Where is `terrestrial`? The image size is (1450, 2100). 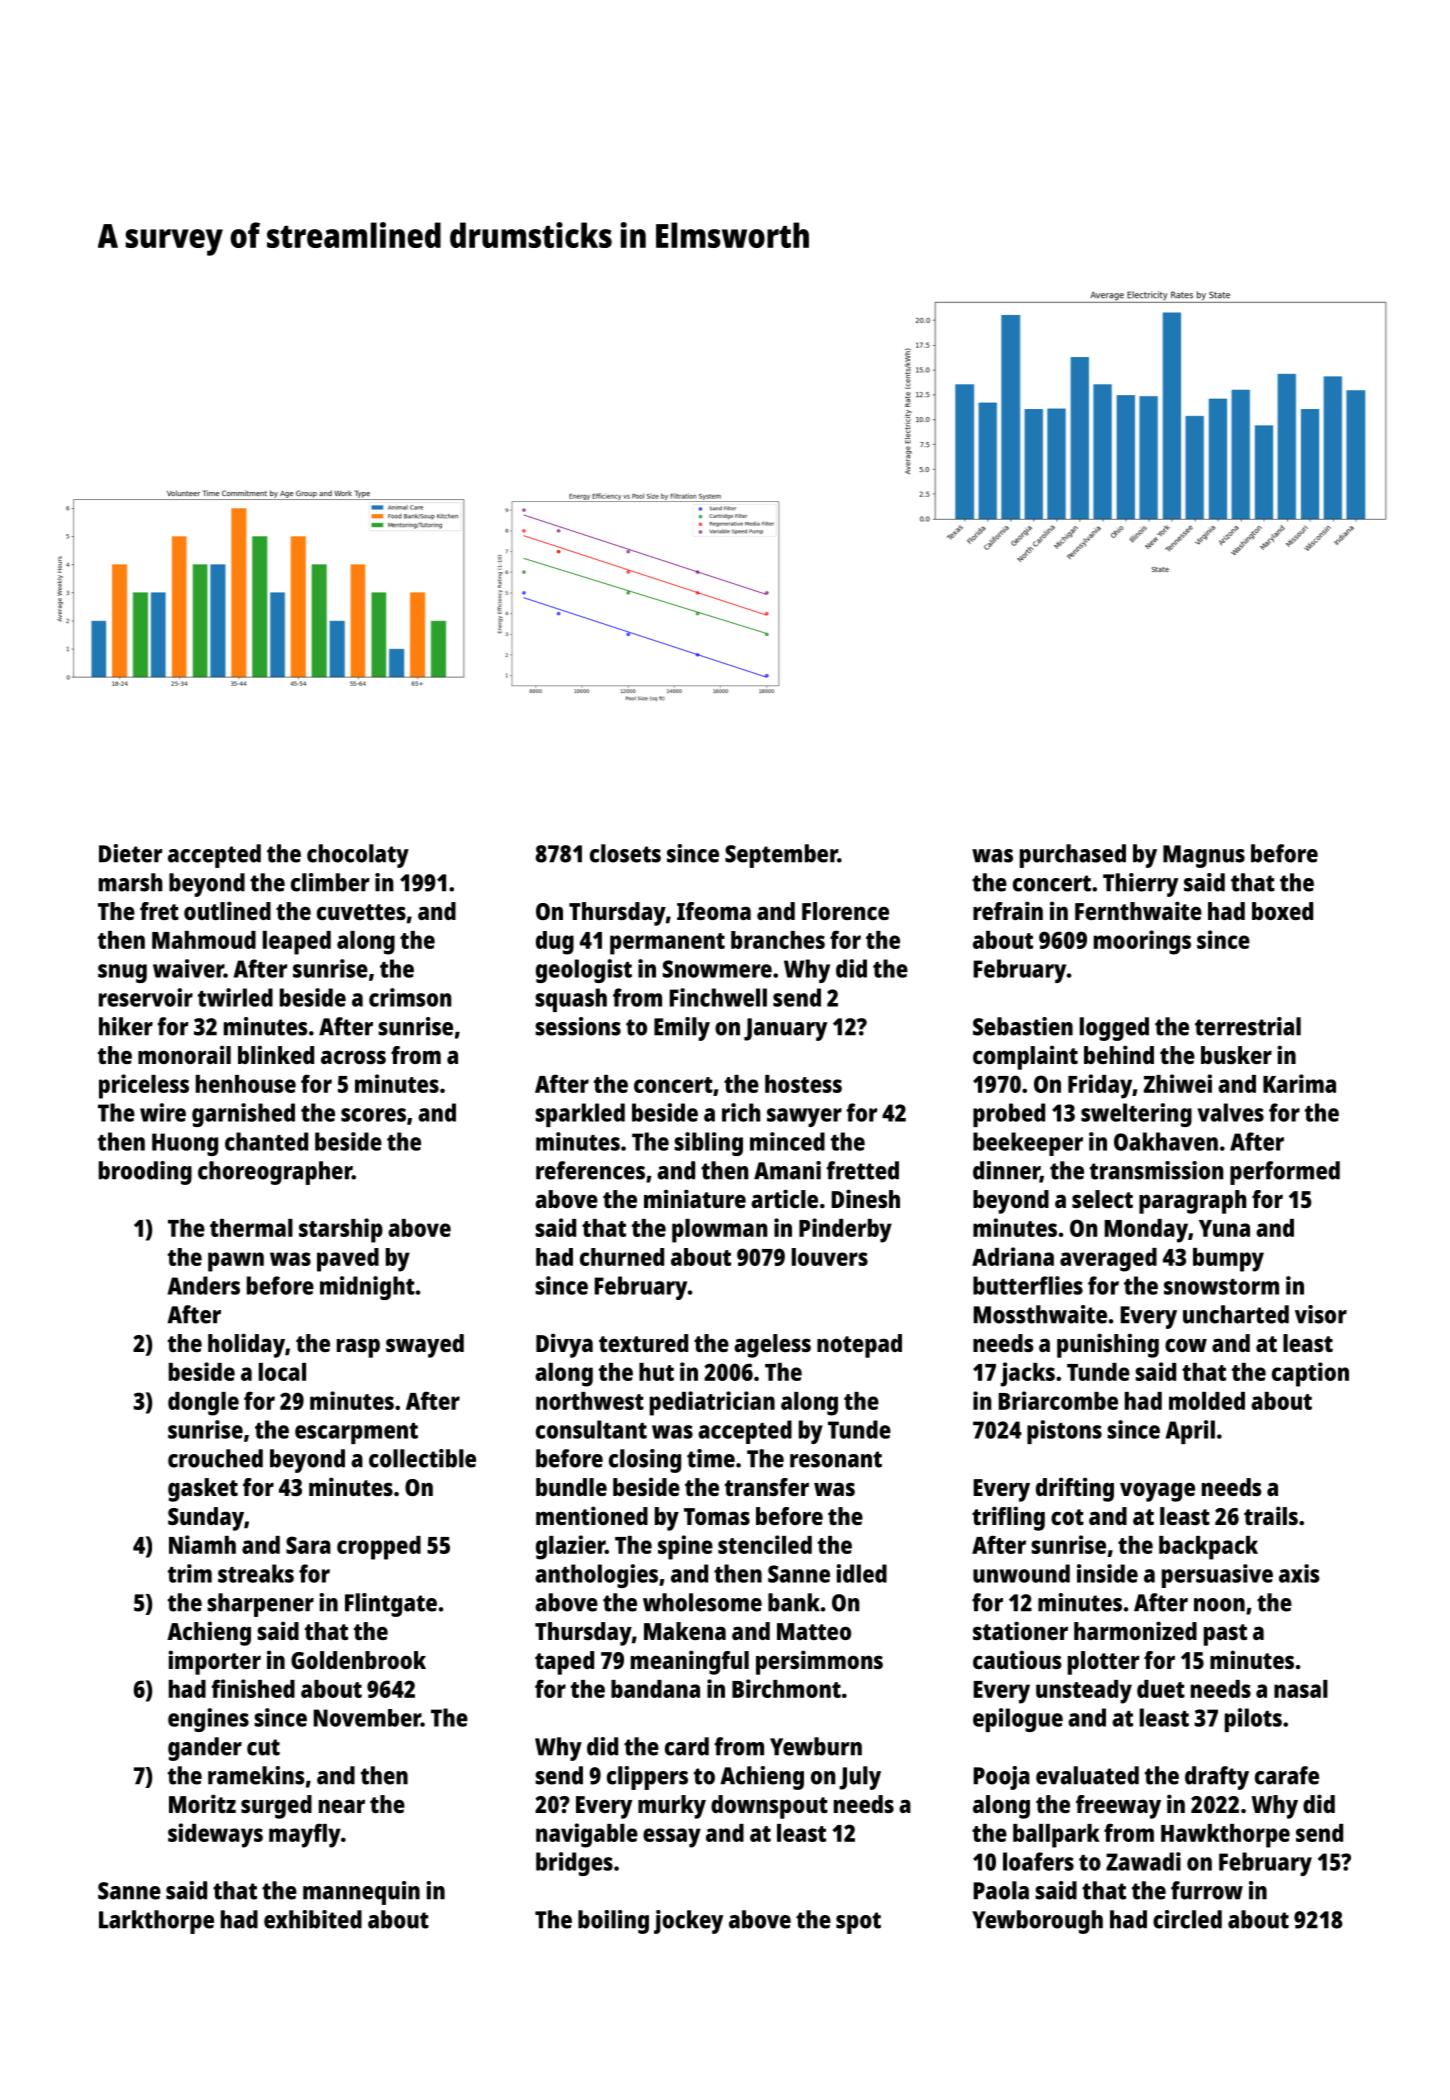
terrestrial is located at coordinates (1248, 1026).
